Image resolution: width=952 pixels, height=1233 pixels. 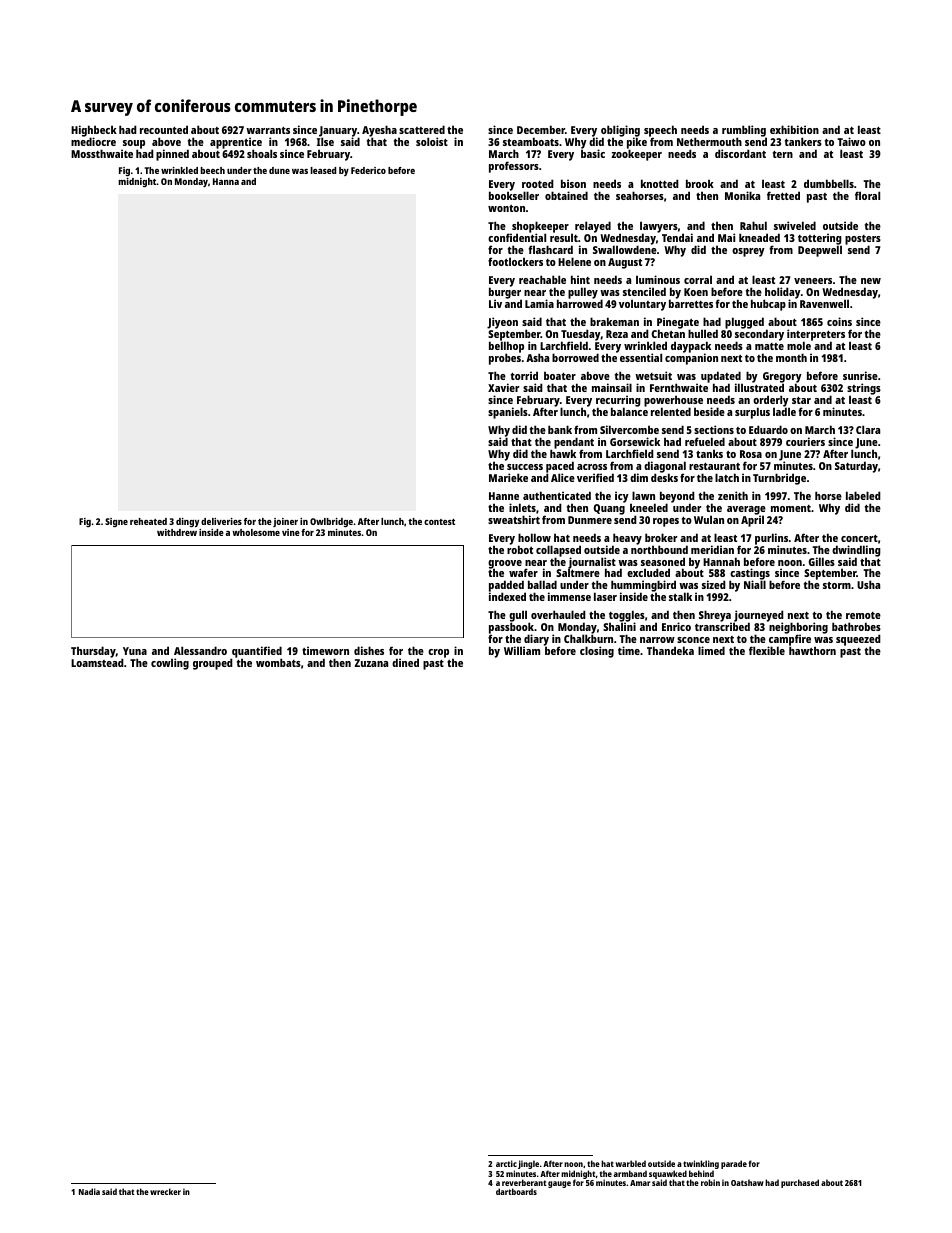 What do you see at coordinates (768, 305) in the screenshot?
I see `hubcap` at bounding box center [768, 305].
